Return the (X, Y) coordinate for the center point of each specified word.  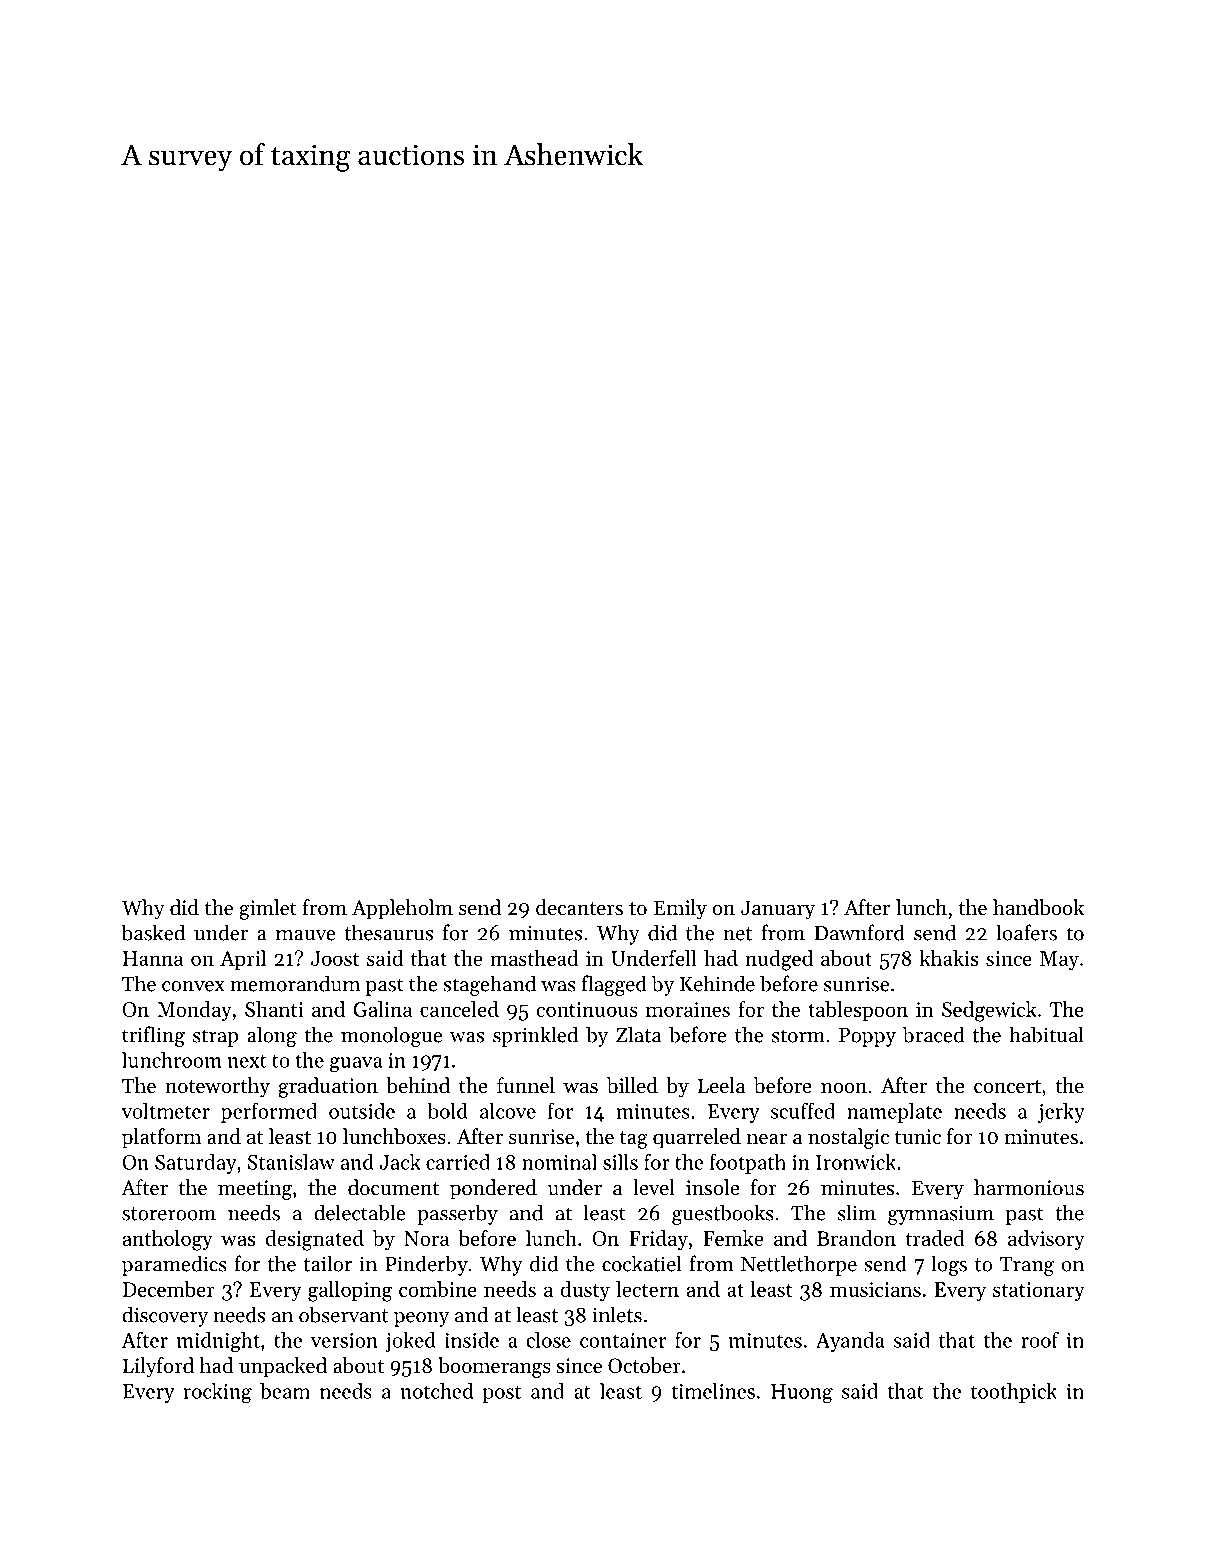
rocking (217, 1393)
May (1059, 960)
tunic (918, 1137)
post (502, 1394)
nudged (779, 960)
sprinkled (535, 1036)
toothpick (1014, 1393)
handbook (1038, 907)
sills (620, 1162)
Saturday (195, 1164)
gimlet (268, 909)
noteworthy (217, 1087)
